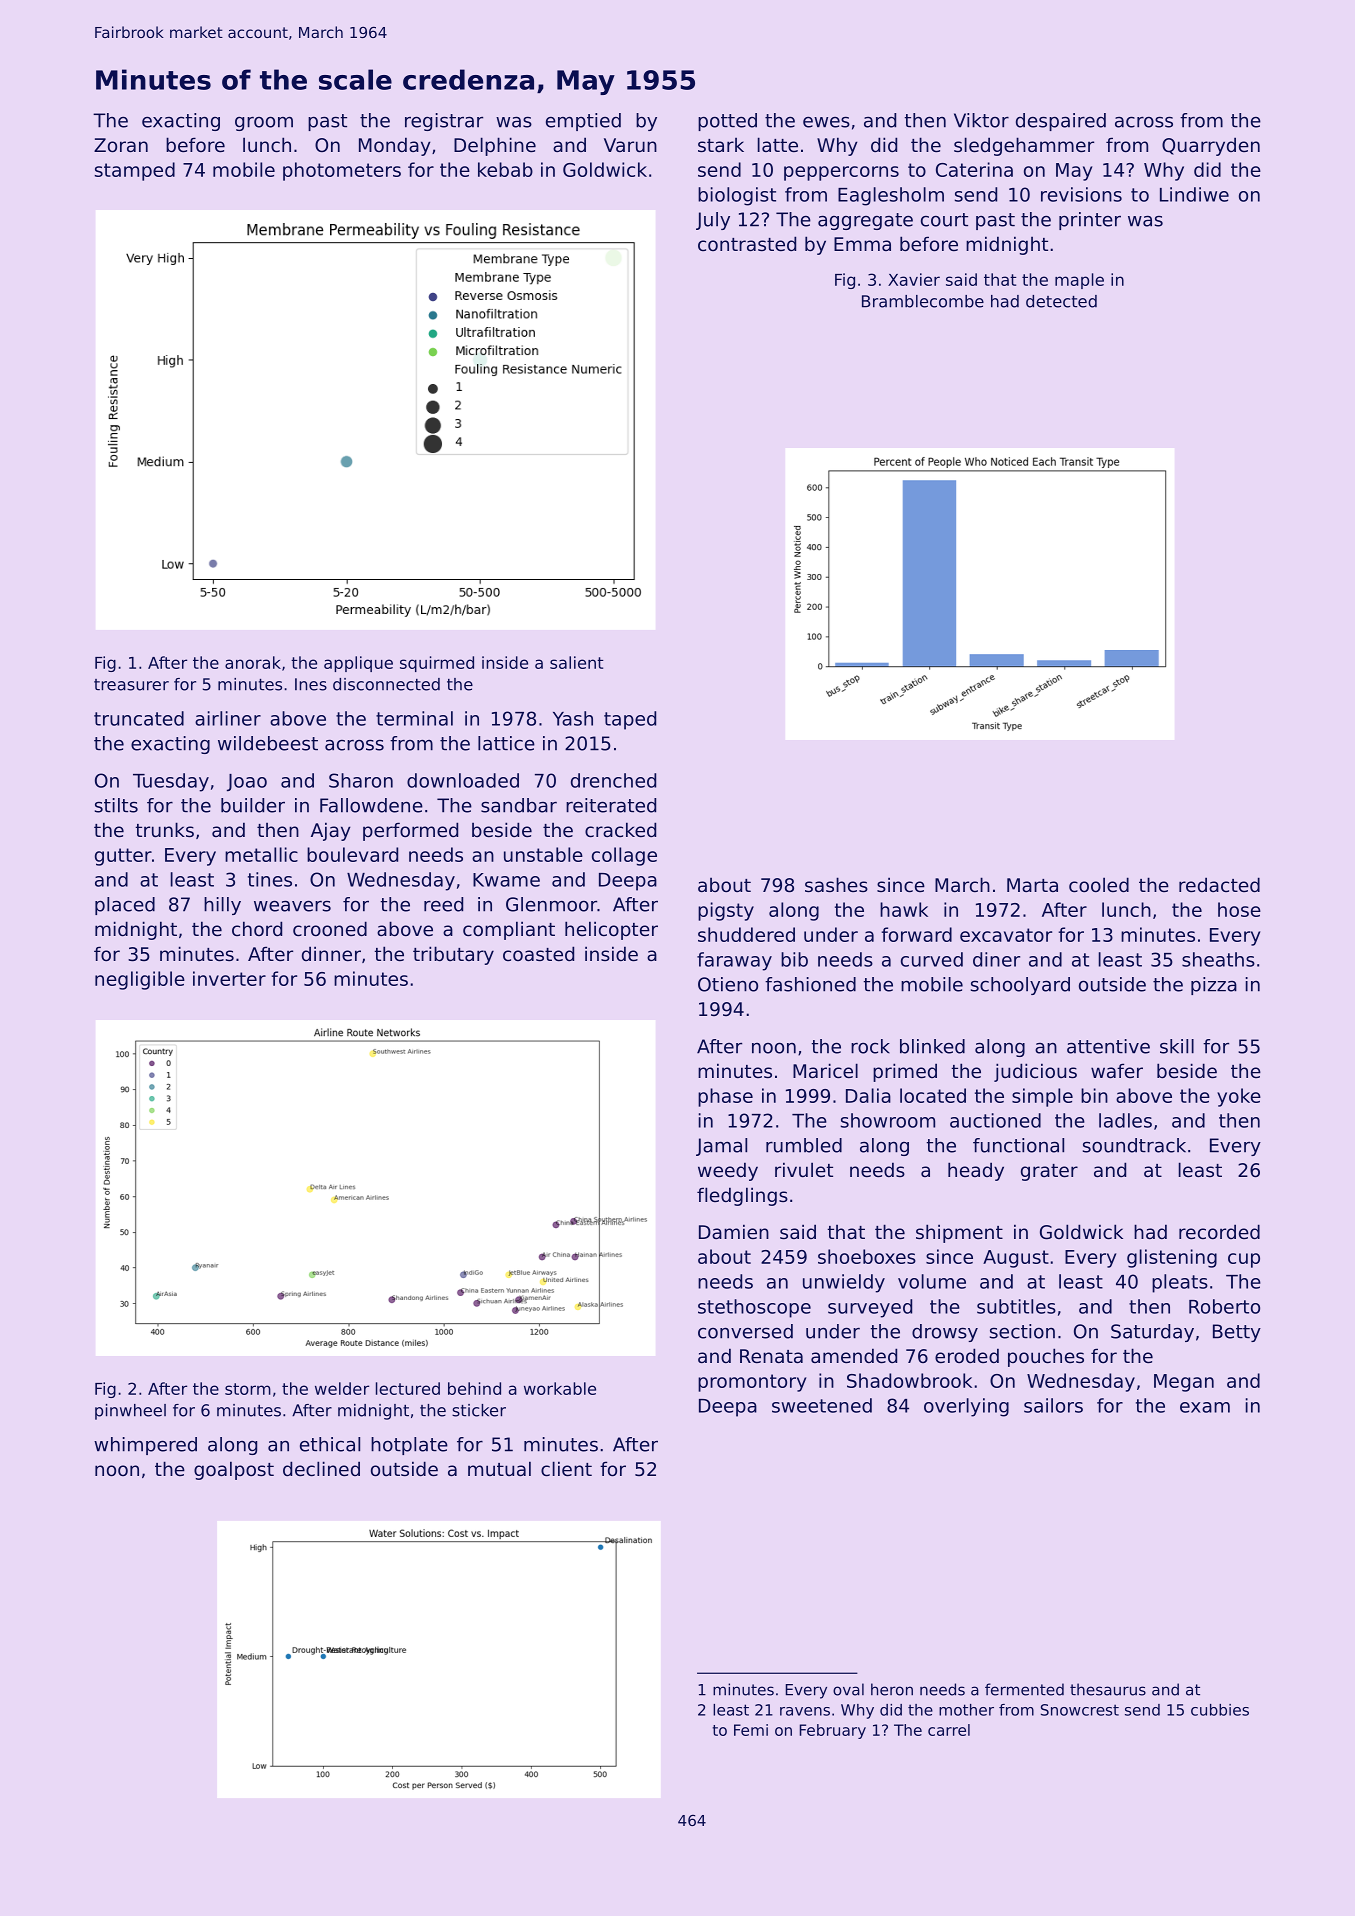  What do you see at coordinates (805, 1711) in the screenshot?
I see `ravens` at bounding box center [805, 1711].
